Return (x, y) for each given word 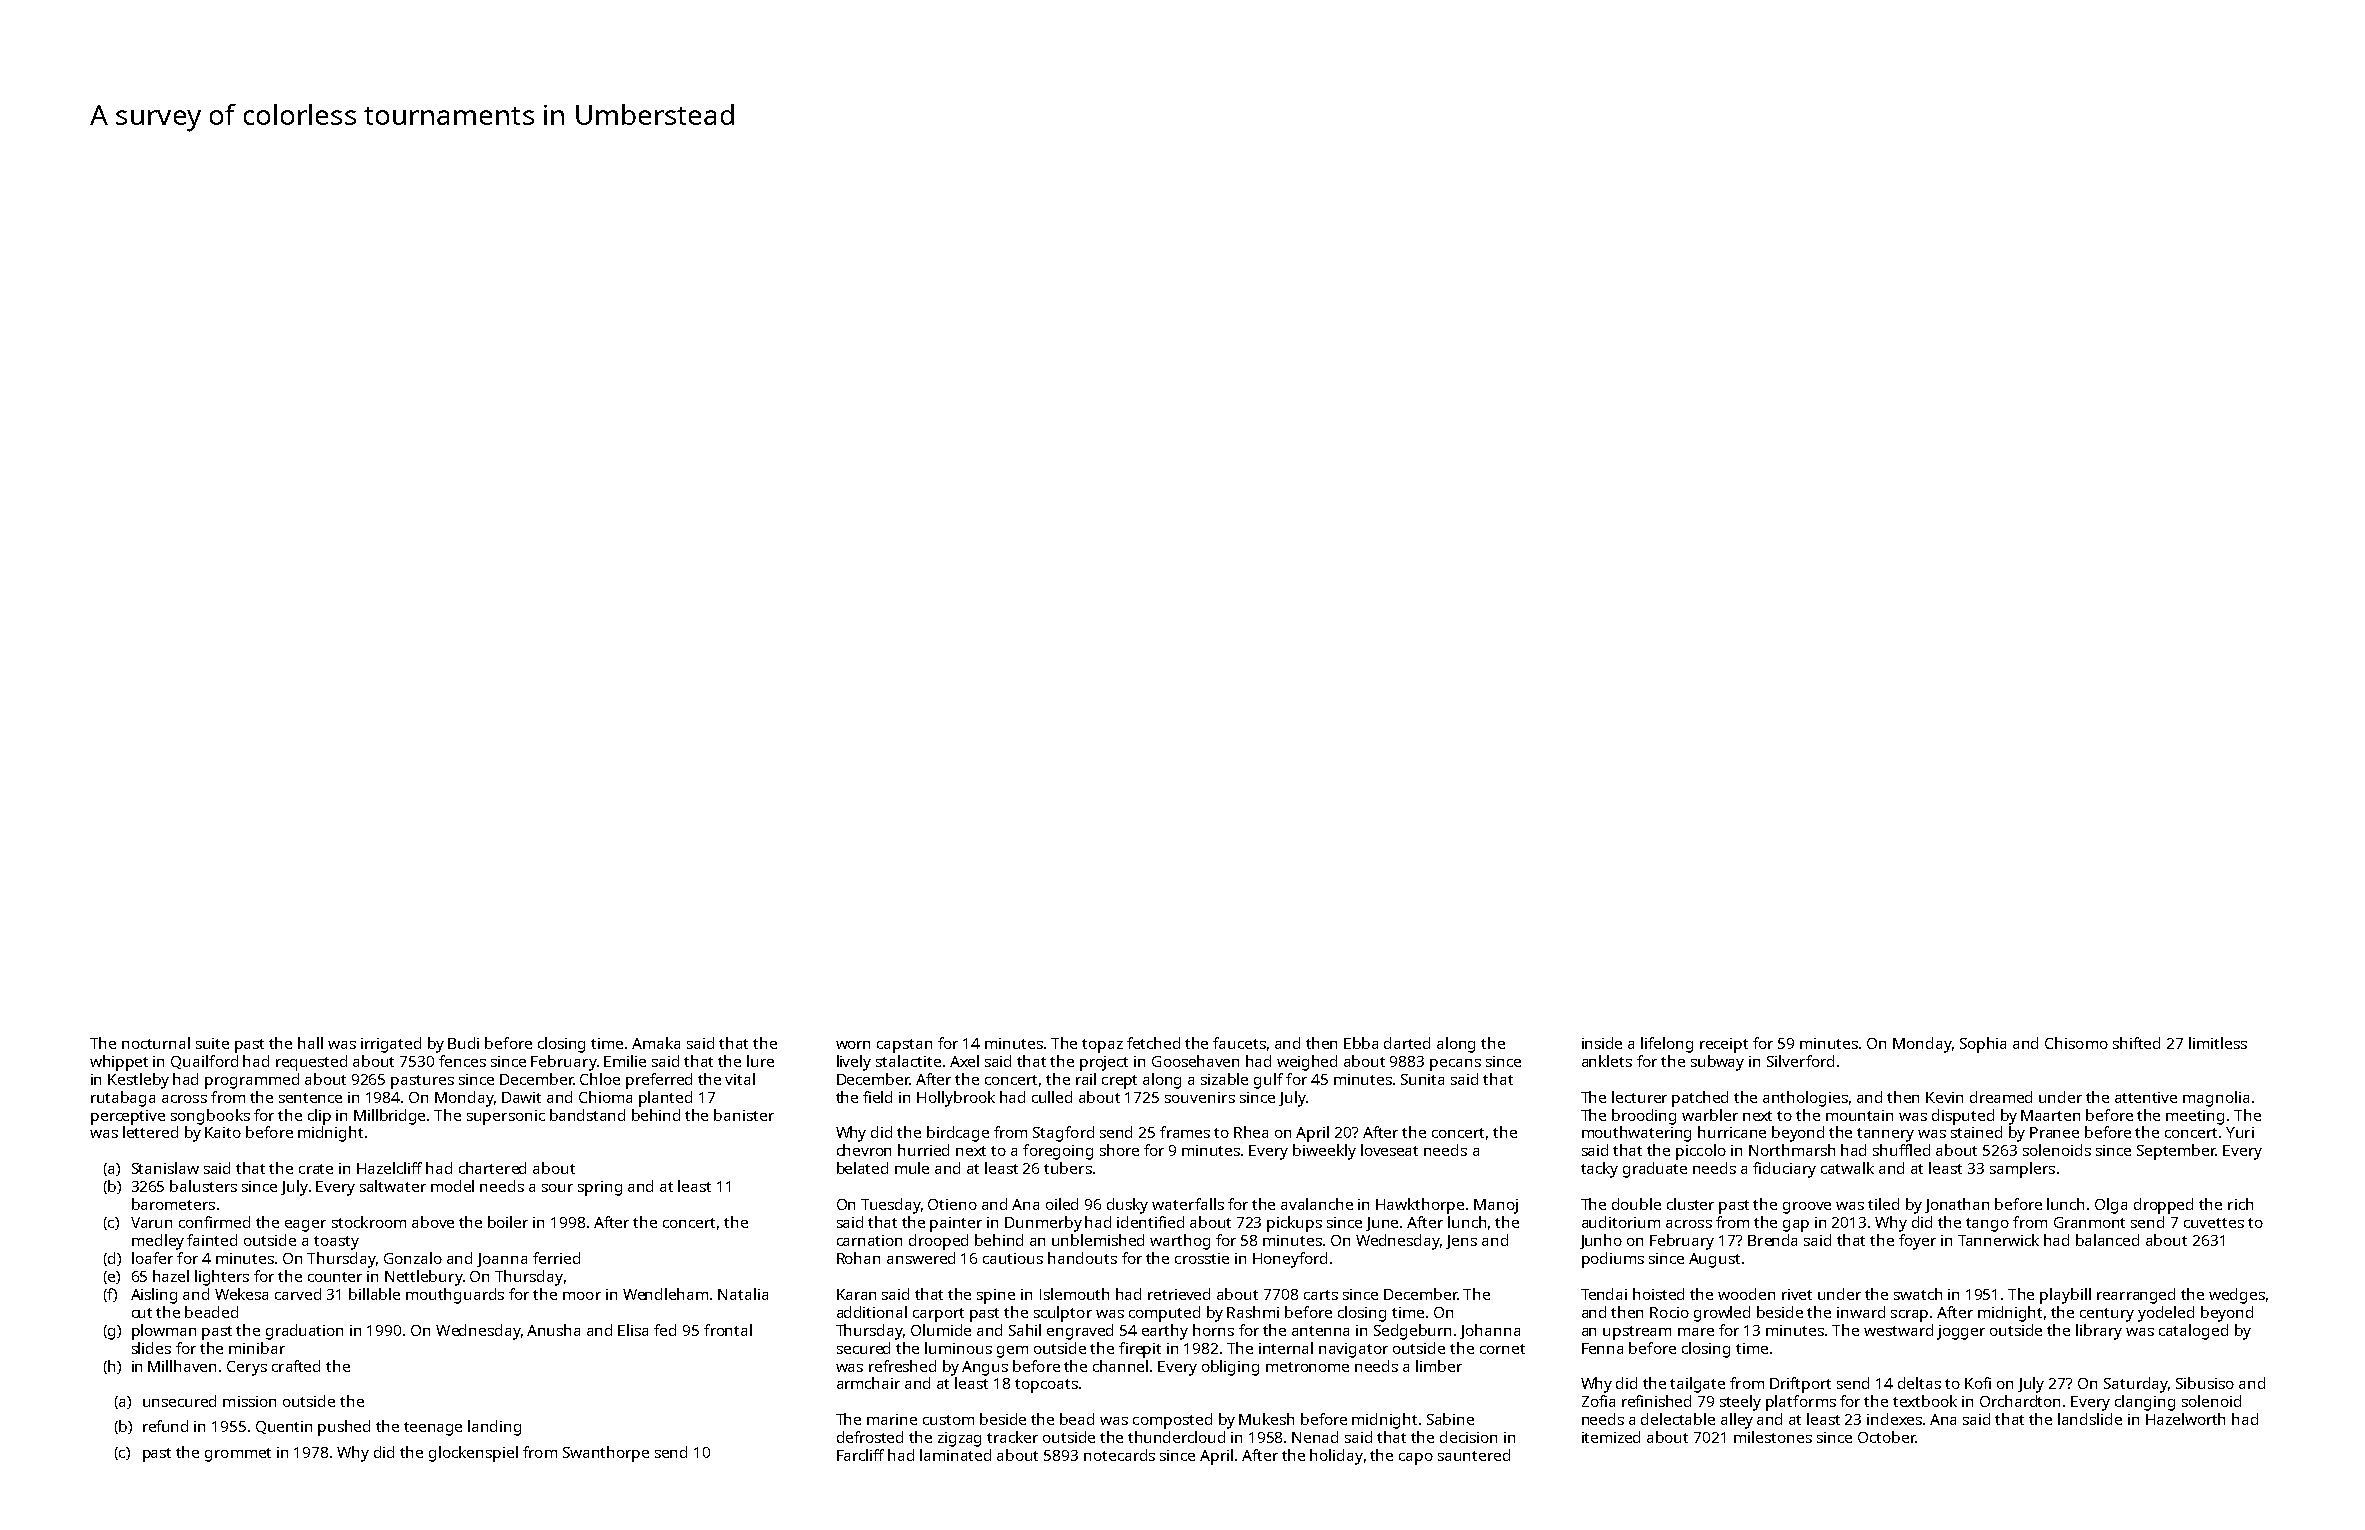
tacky (1599, 1170)
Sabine (1450, 1419)
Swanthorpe (606, 1454)
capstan (904, 1046)
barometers (173, 1204)
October (1886, 1437)
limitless (2218, 1043)
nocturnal (156, 1043)
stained (1976, 1132)
